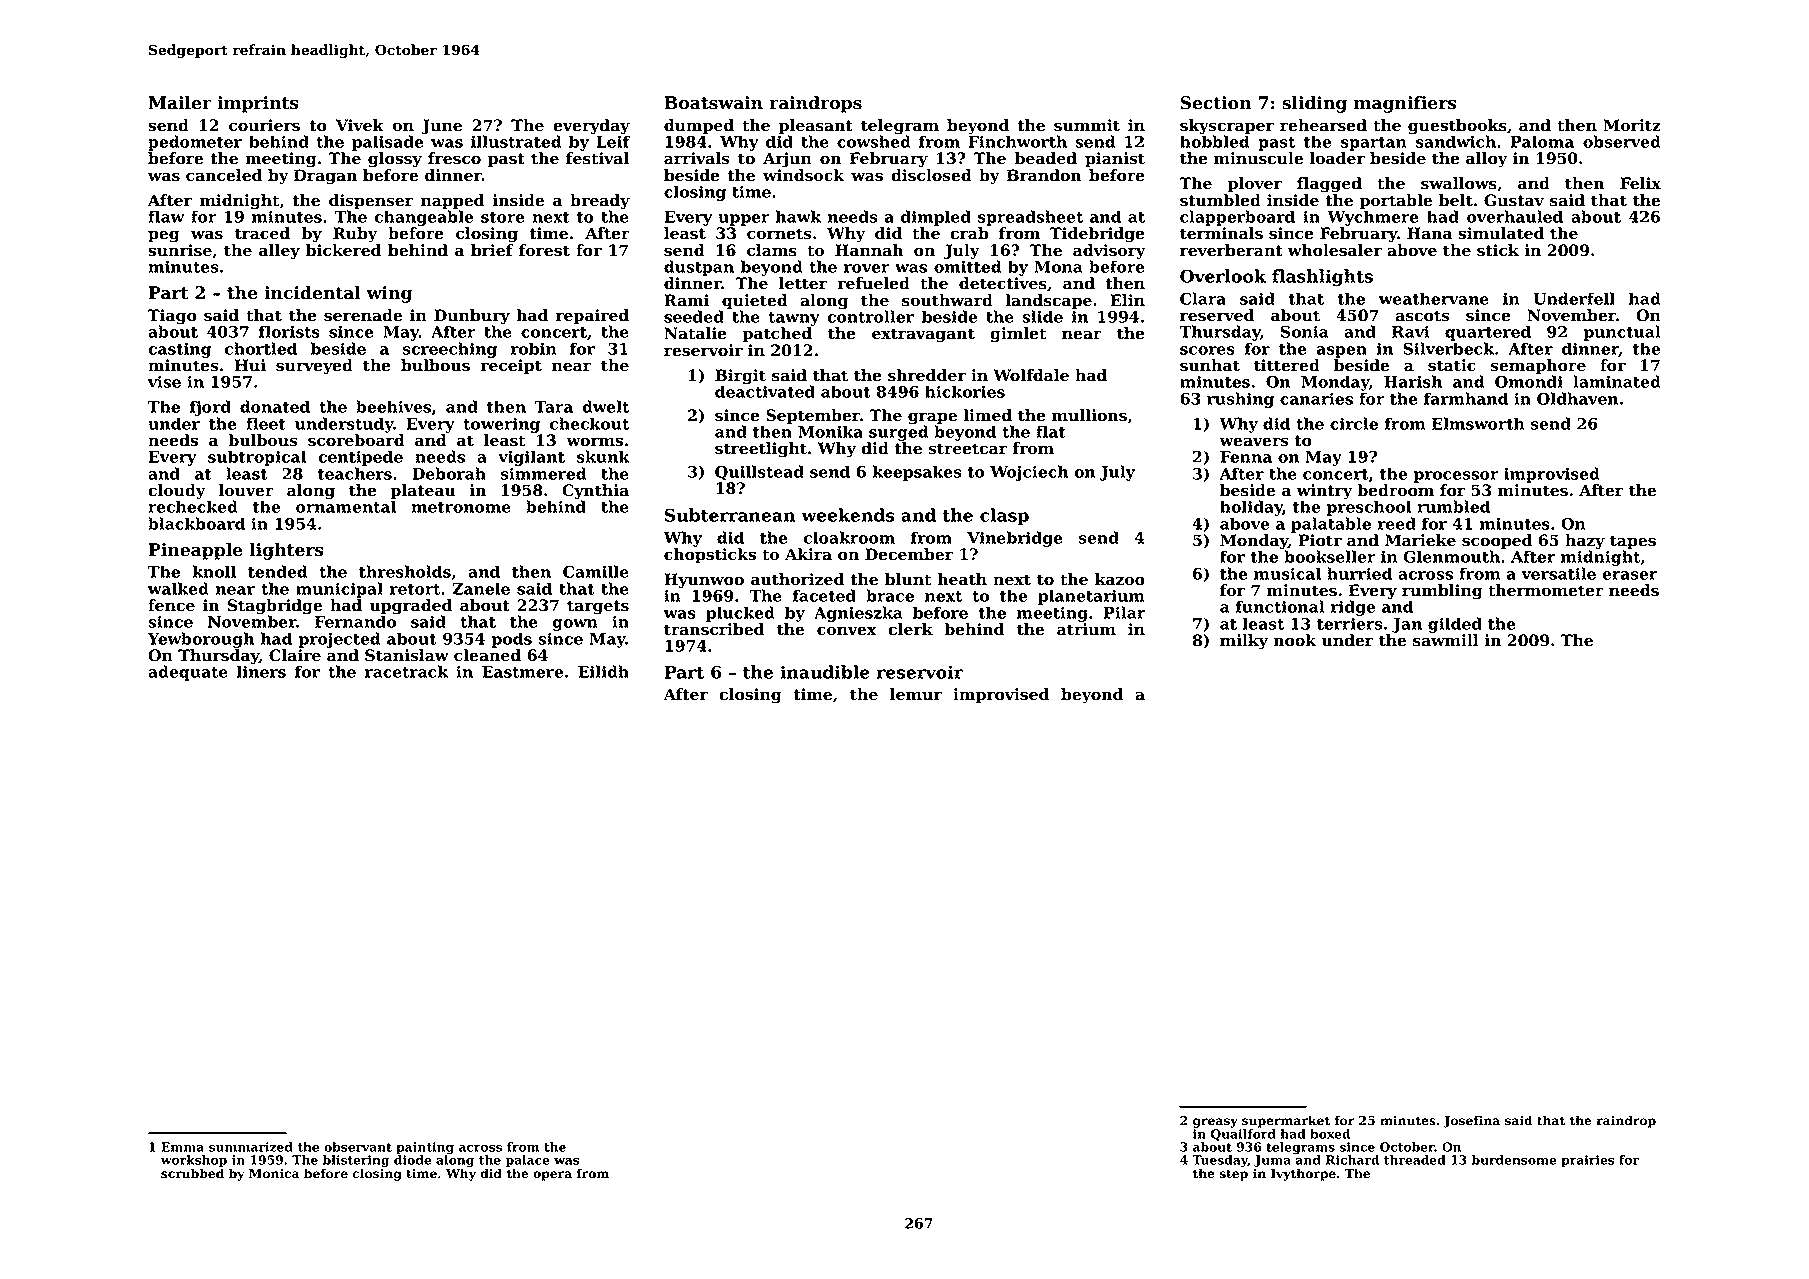  Describe the element at coordinates (873, 283) in the page. I see `refueled` at that location.
